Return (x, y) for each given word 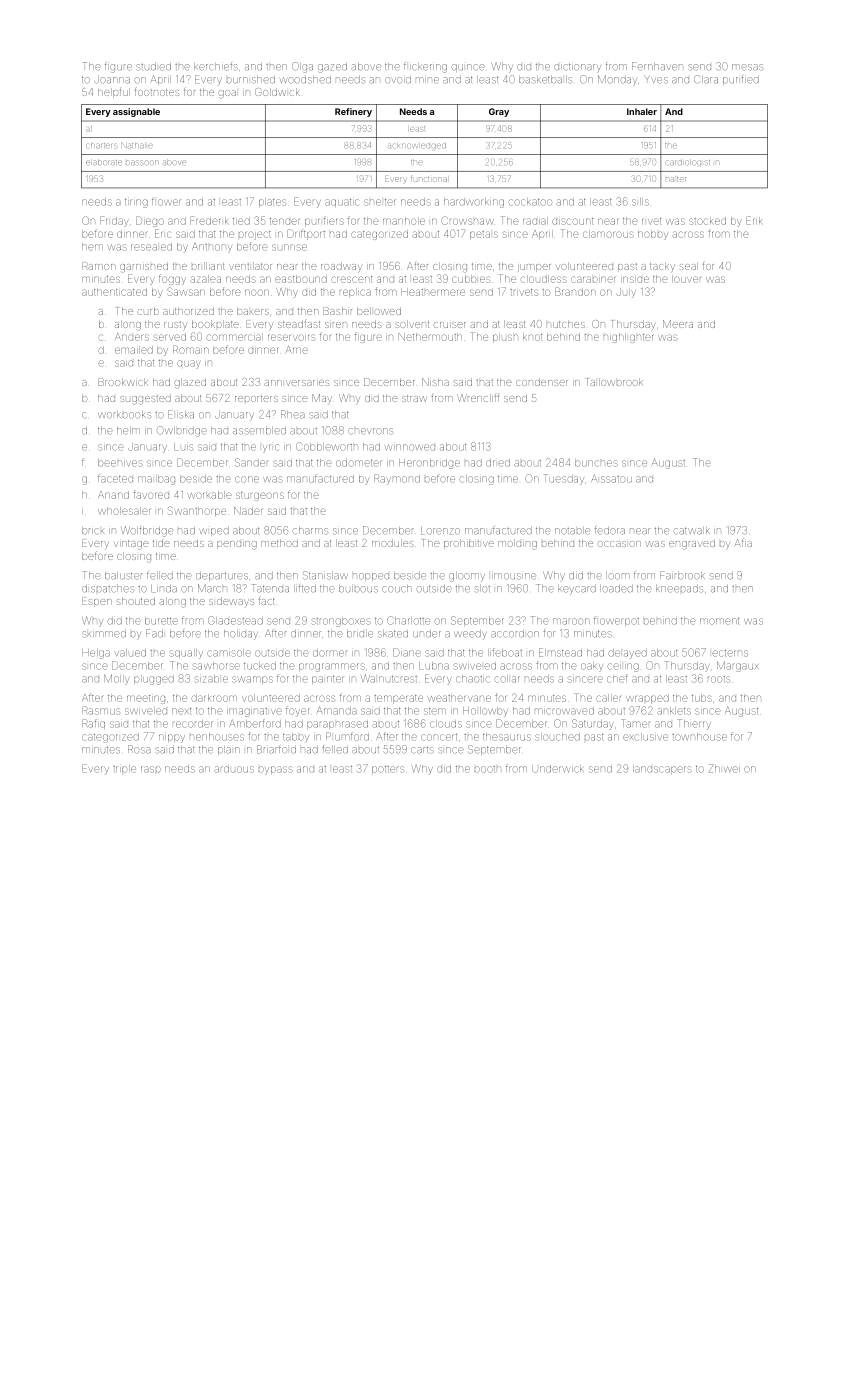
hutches (566, 324)
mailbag (156, 480)
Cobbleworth (327, 446)
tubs (702, 698)
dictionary (577, 68)
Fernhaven (657, 66)
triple (124, 769)
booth (488, 769)
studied (153, 67)
